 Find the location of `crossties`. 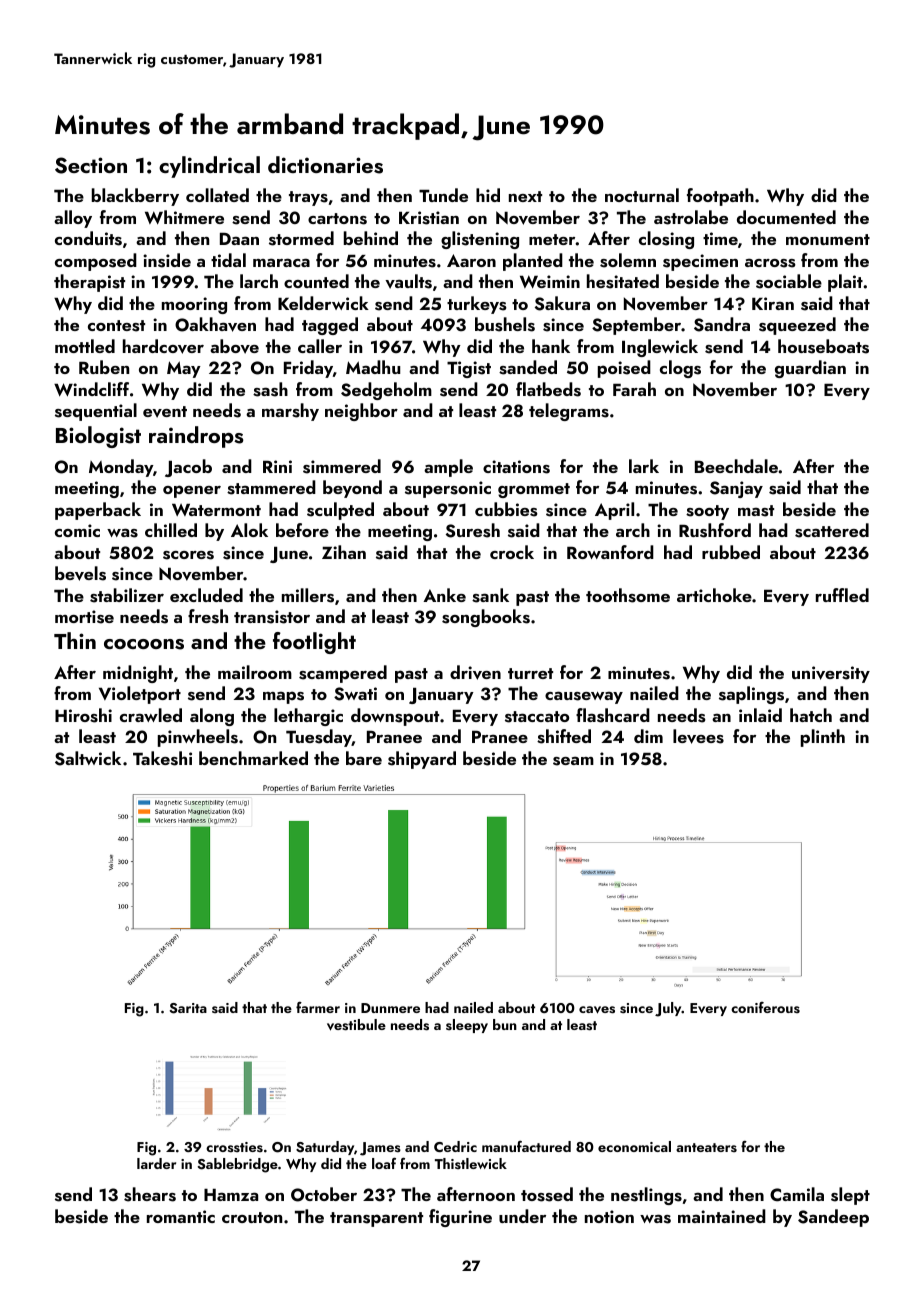

crossties is located at coordinates (234, 1147).
